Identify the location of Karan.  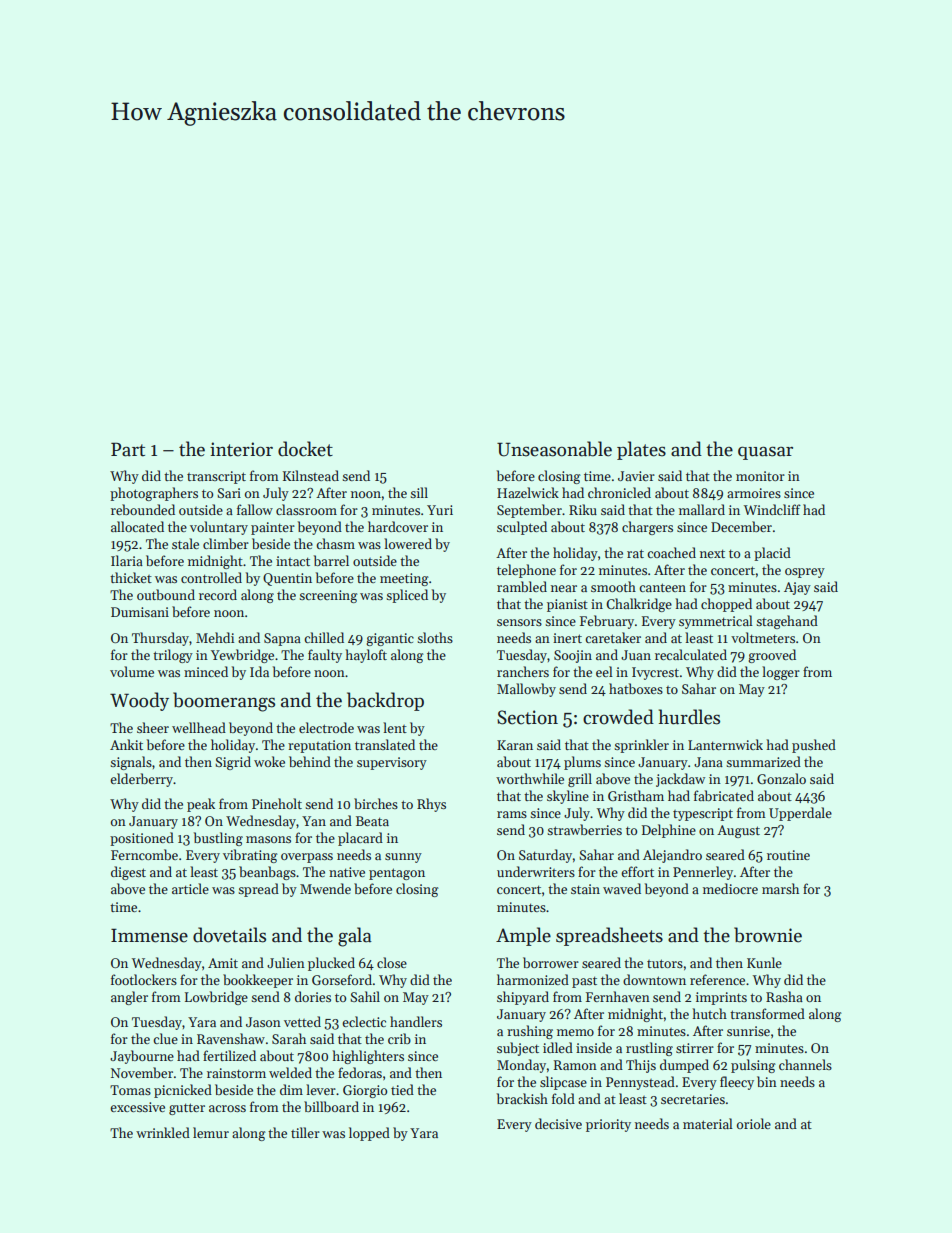
(515, 745).
